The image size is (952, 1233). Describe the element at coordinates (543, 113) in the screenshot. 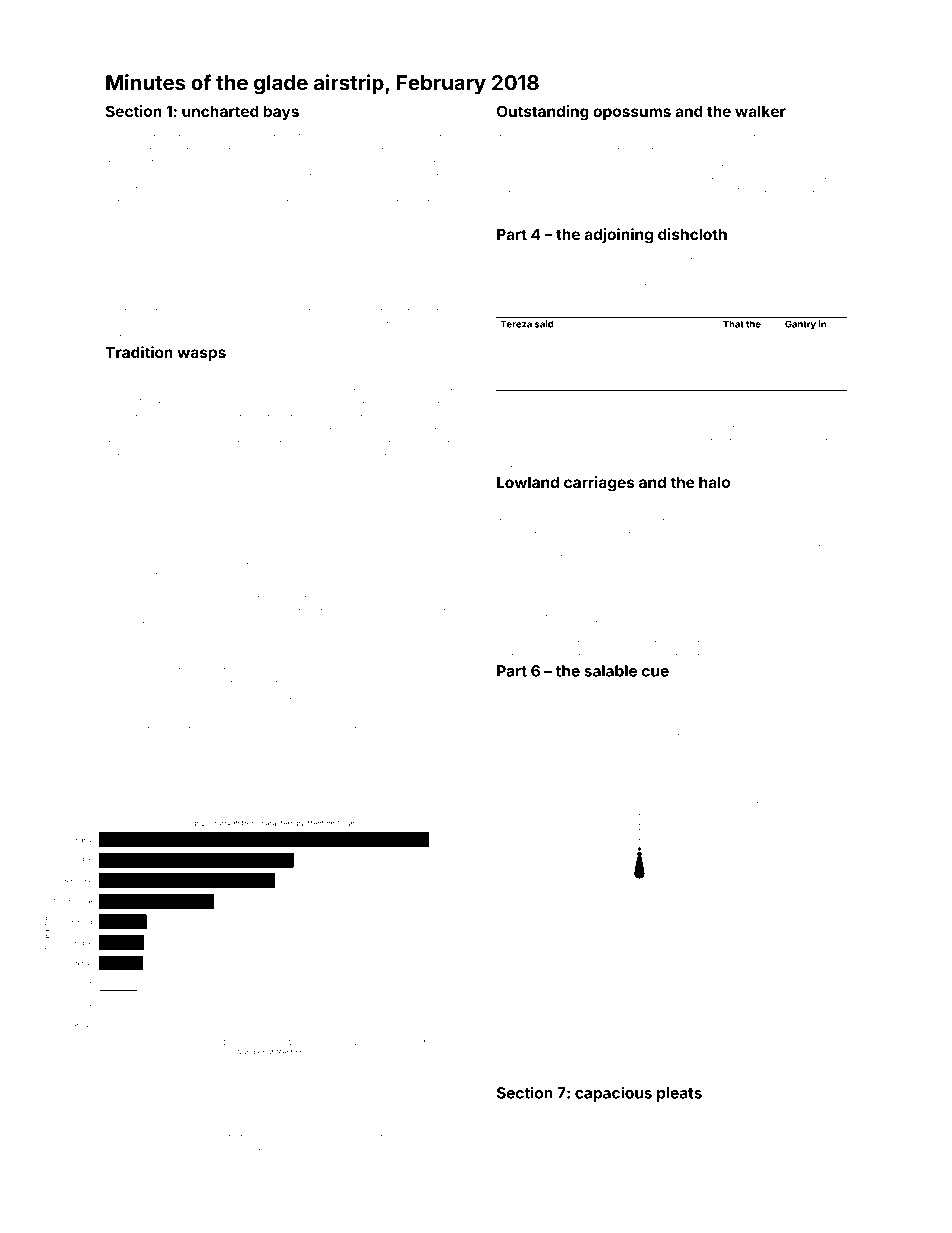

I see `Outstanding` at that location.
